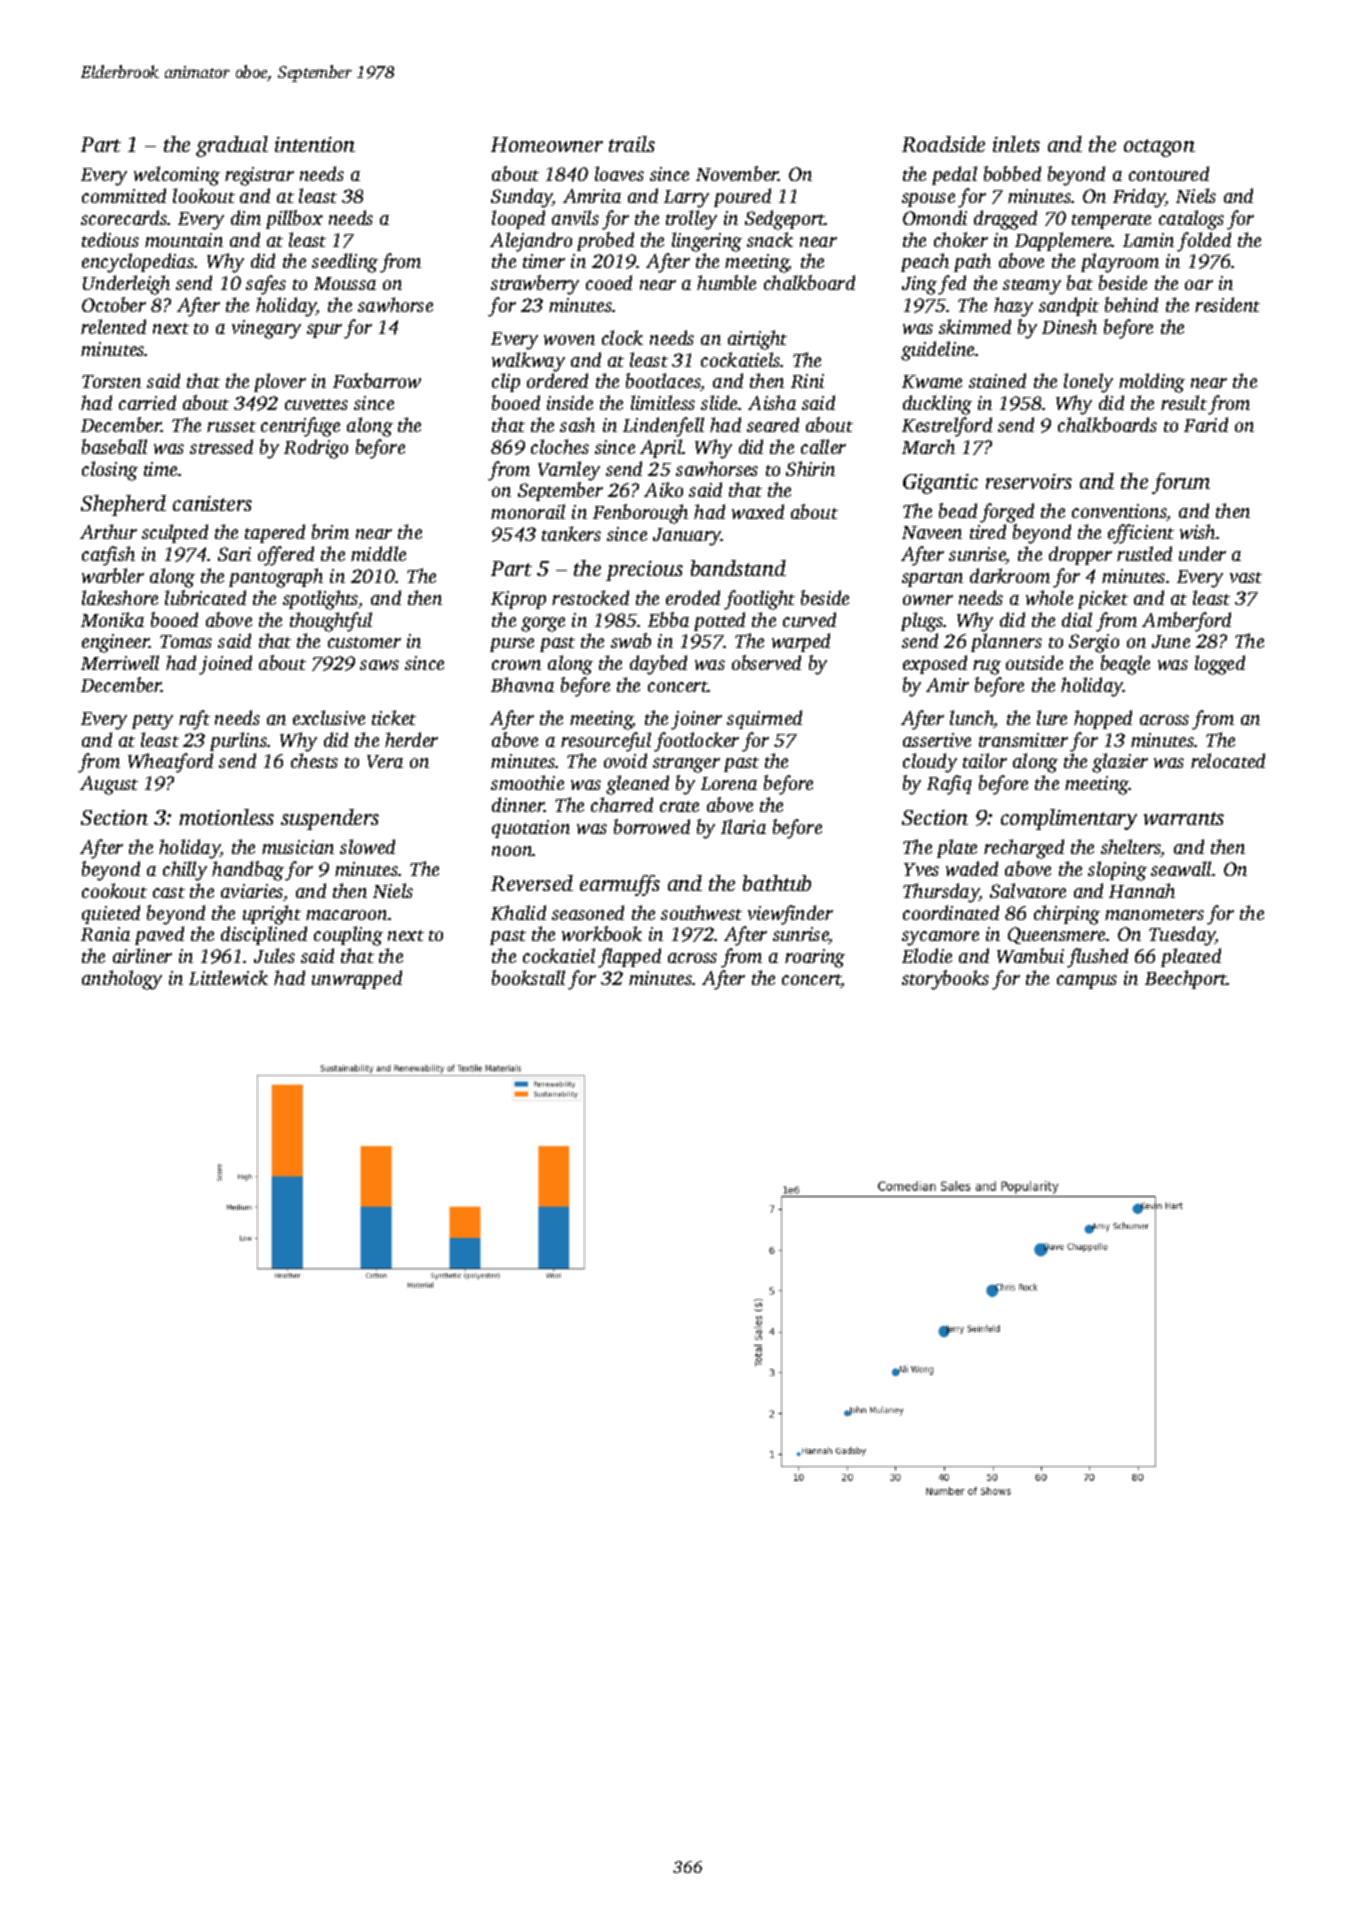 The width and height of the document is (1348, 1907). What do you see at coordinates (1227, 304) in the document?
I see `resident` at bounding box center [1227, 304].
